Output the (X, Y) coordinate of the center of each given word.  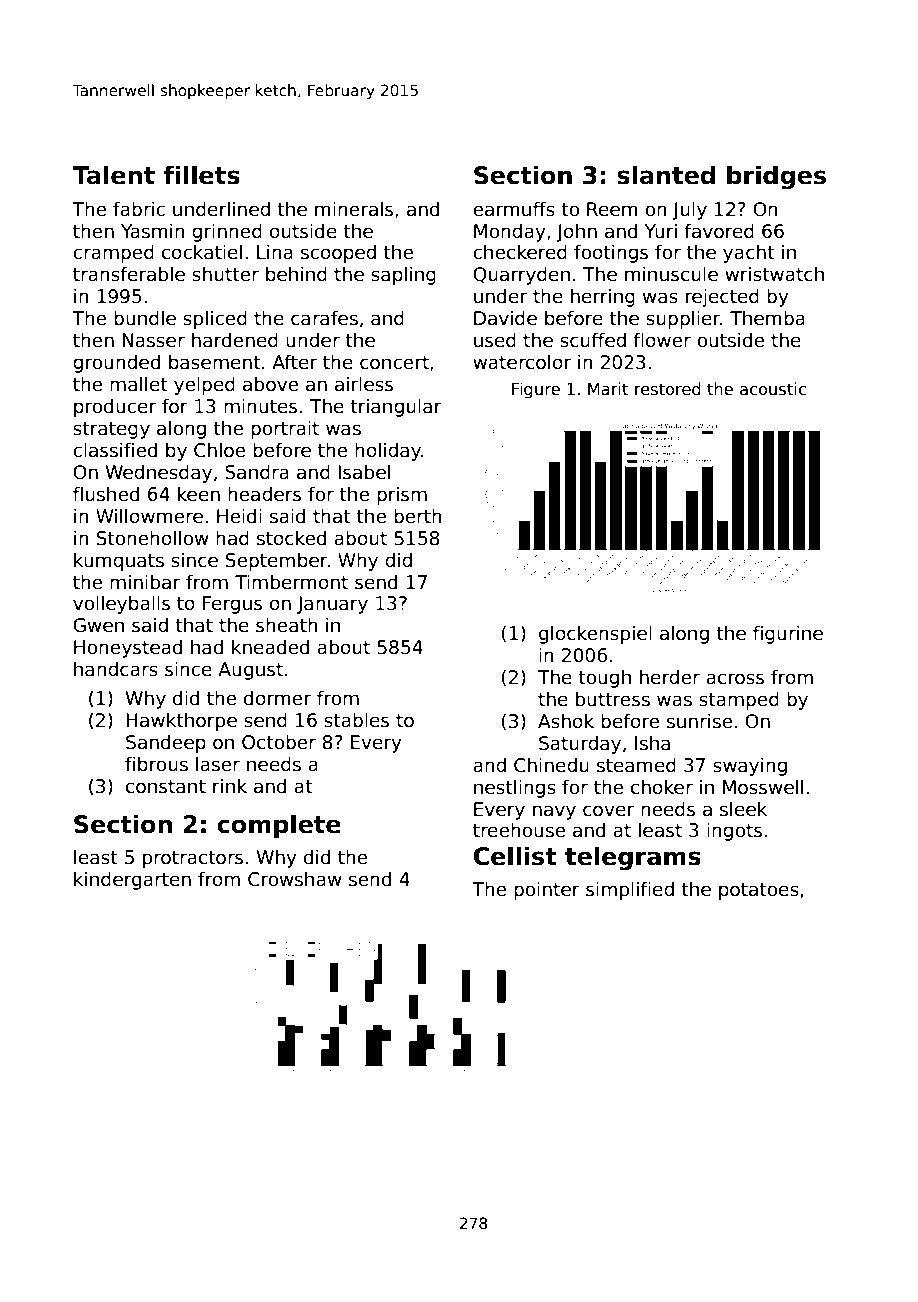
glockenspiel (595, 634)
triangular (396, 407)
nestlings (515, 788)
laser (218, 764)
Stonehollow (153, 538)
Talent (113, 175)
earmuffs (514, 209)
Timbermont (291, 582)
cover (608, 811)
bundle (145, 318)
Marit (608, 388)
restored (668, 388)
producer (115, 408)
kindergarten (132, 880)
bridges (776, 177)
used (495, 340)
